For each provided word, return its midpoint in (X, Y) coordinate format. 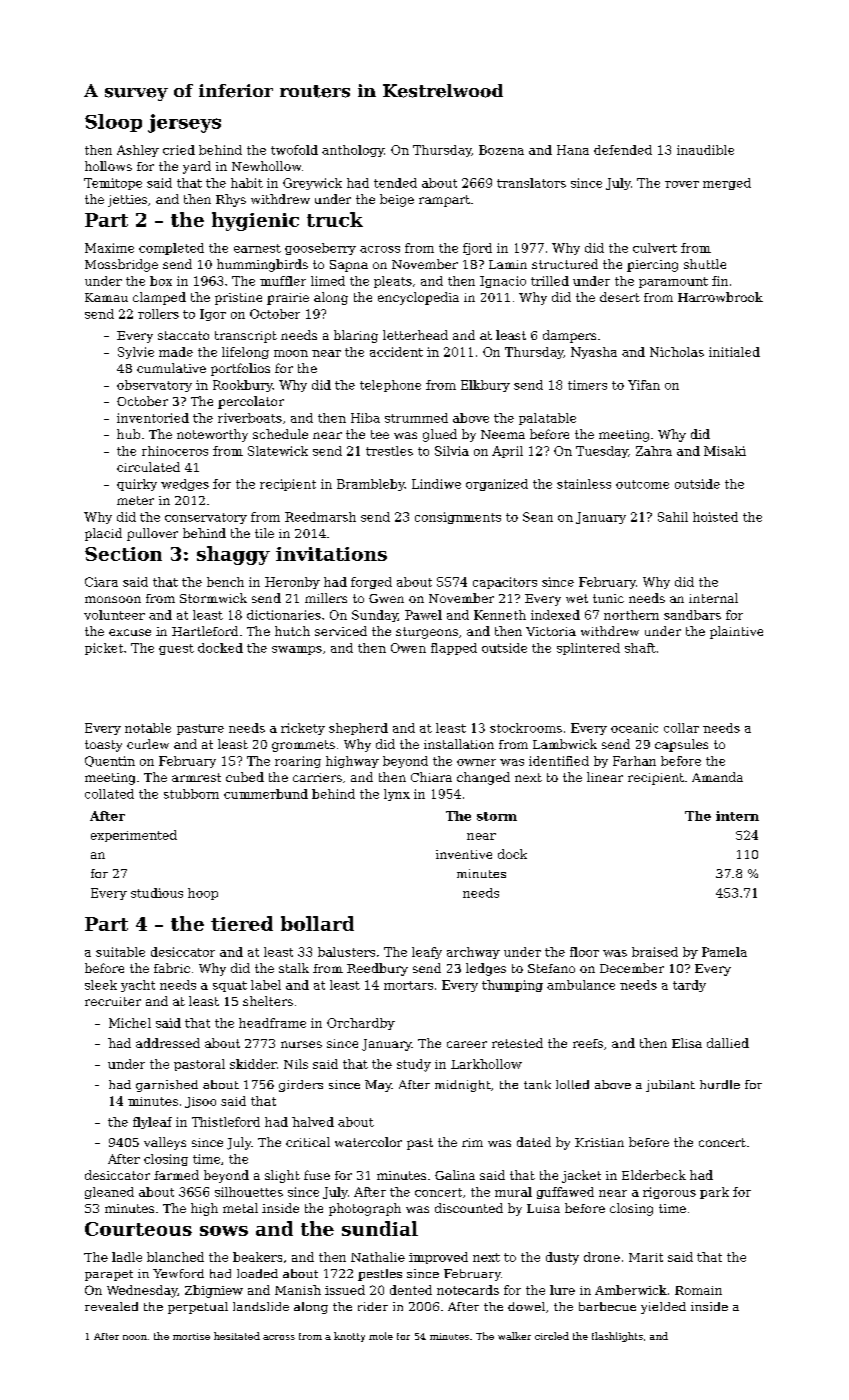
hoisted (715, 517)
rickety (303, 729)
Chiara (431, 777)
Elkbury (485, 386)
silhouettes (249, 1192)
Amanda (717, 777)
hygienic (255, 221)
